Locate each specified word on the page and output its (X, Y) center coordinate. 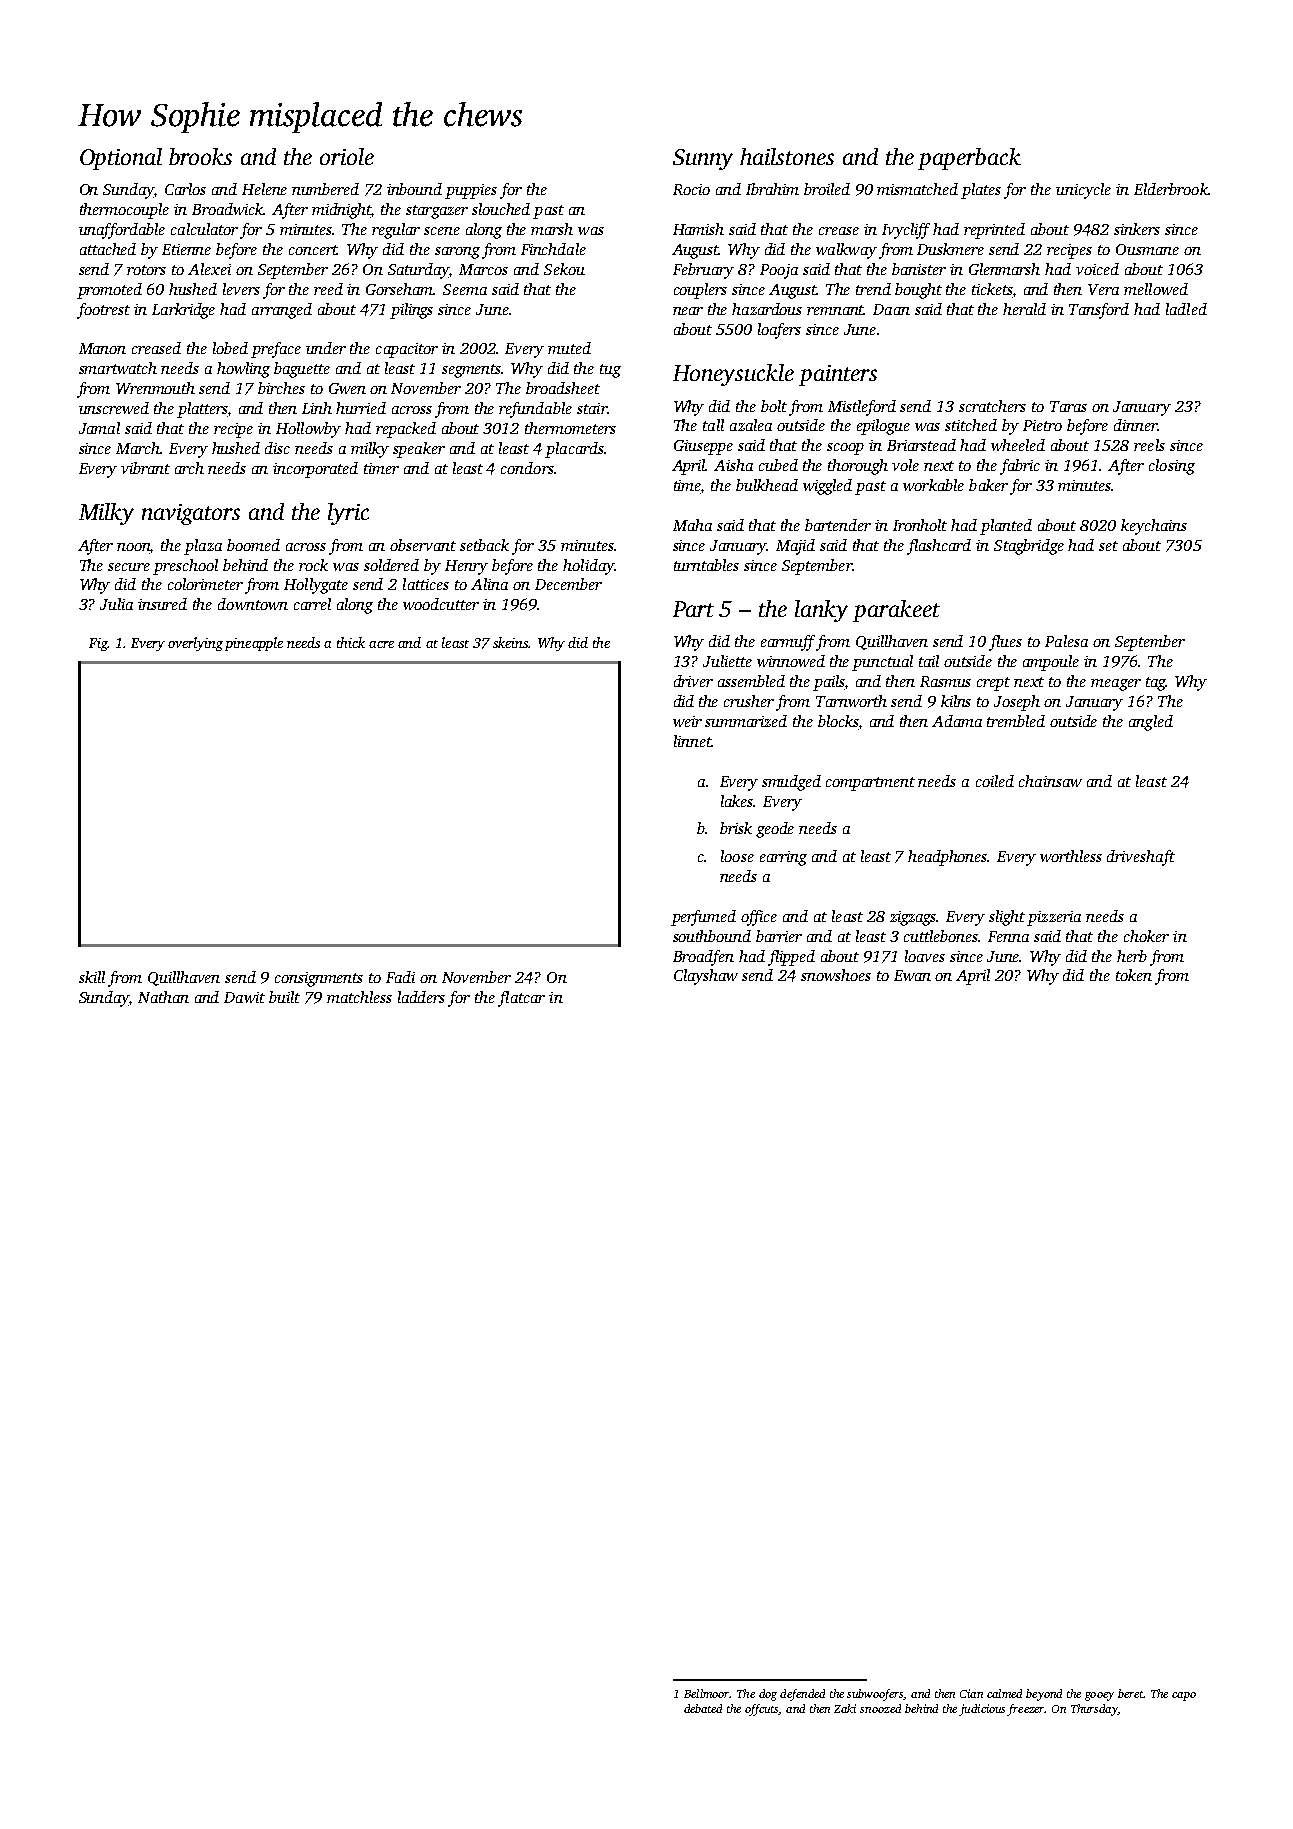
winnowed (791, 661)
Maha (692, 525)
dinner (1136, 425)
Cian (971, 1693)
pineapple (254, 644)
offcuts (762, 1710)
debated (703, 1708)
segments (472, 371)
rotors (146, 270)
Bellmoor (707, 1693)
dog (768, 1695)
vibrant (145, 468)
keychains (1154, 527)
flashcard (939, 547)
